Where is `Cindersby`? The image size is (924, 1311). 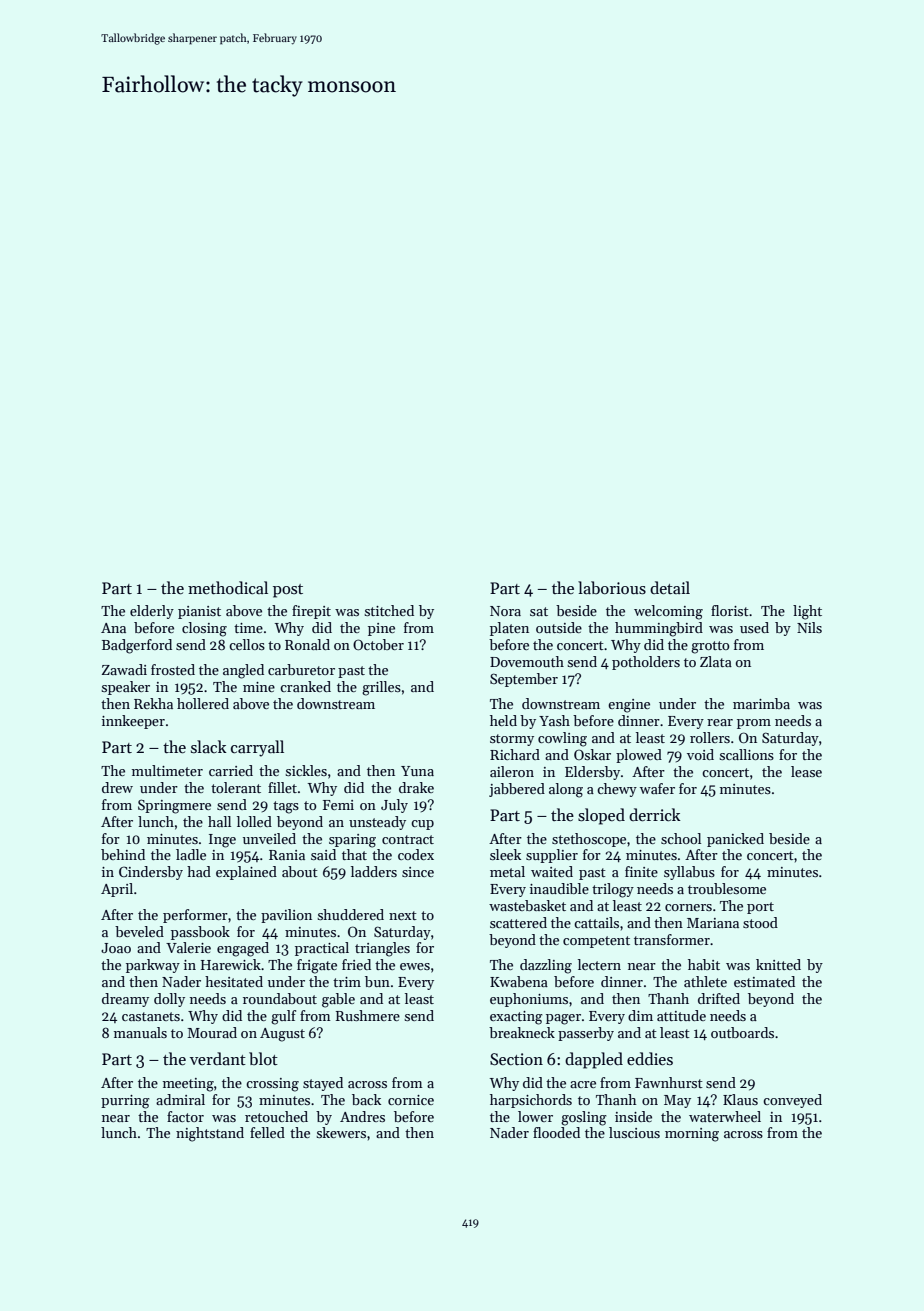
Cindersby is located at coordinates (151, 873).
